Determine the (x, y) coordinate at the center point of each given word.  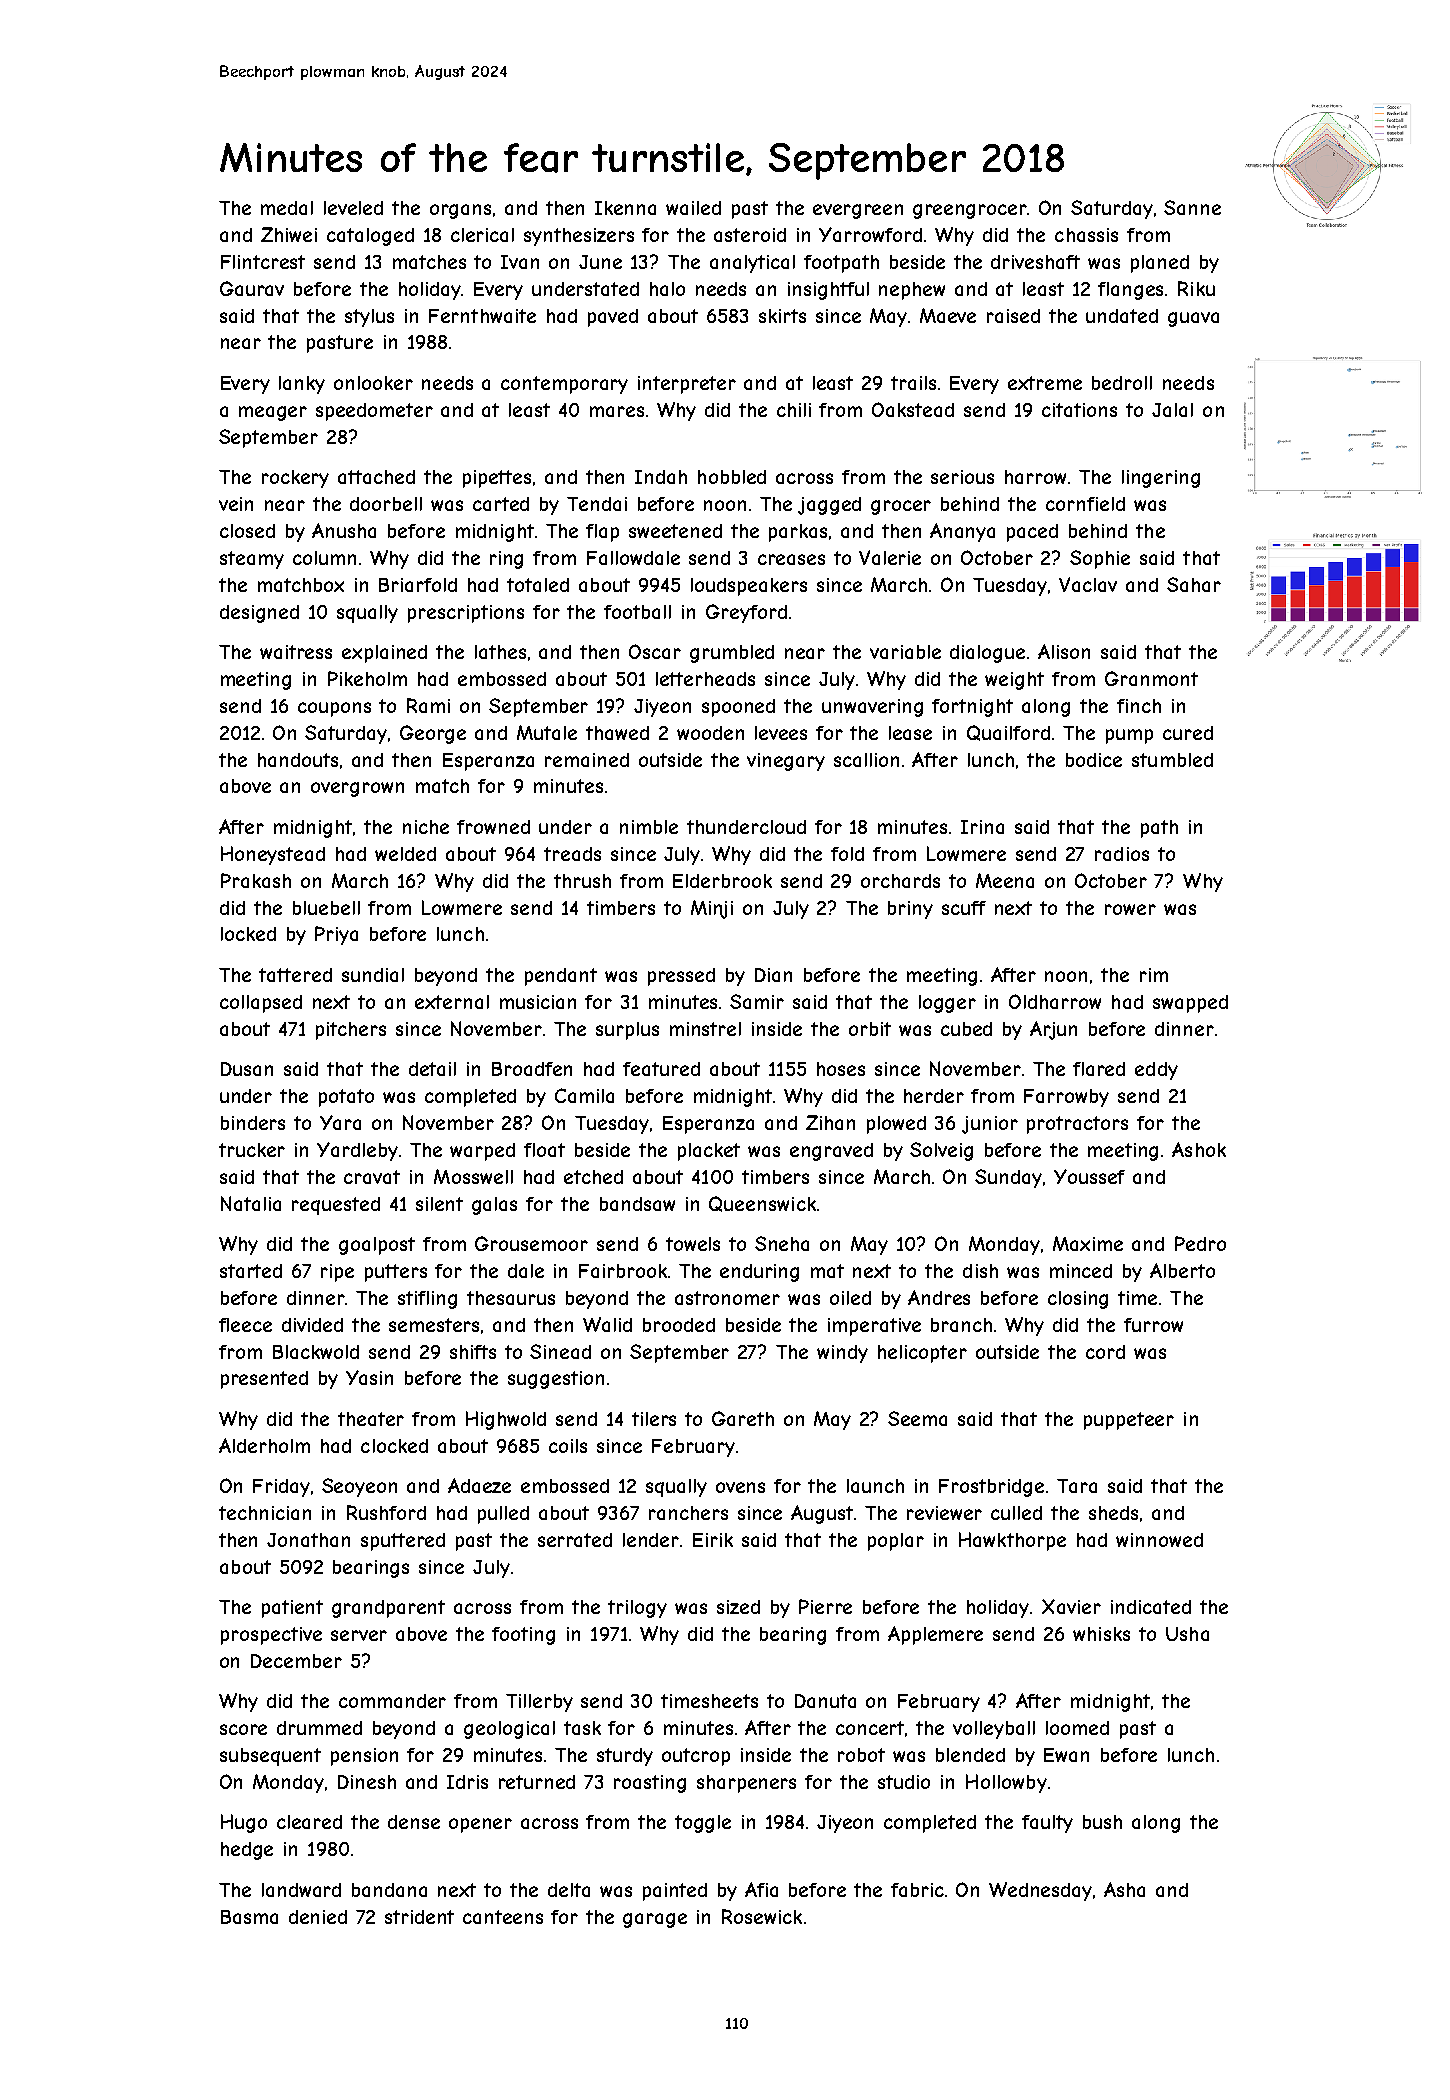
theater (371, 1419)
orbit (870, 1029)
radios (1122, 854)
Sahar (1194, 584)
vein (236, 504)
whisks (1101, 1634)
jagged (829, 506)
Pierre (825, 1606)
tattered (295, 975)
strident (419, 1917)
